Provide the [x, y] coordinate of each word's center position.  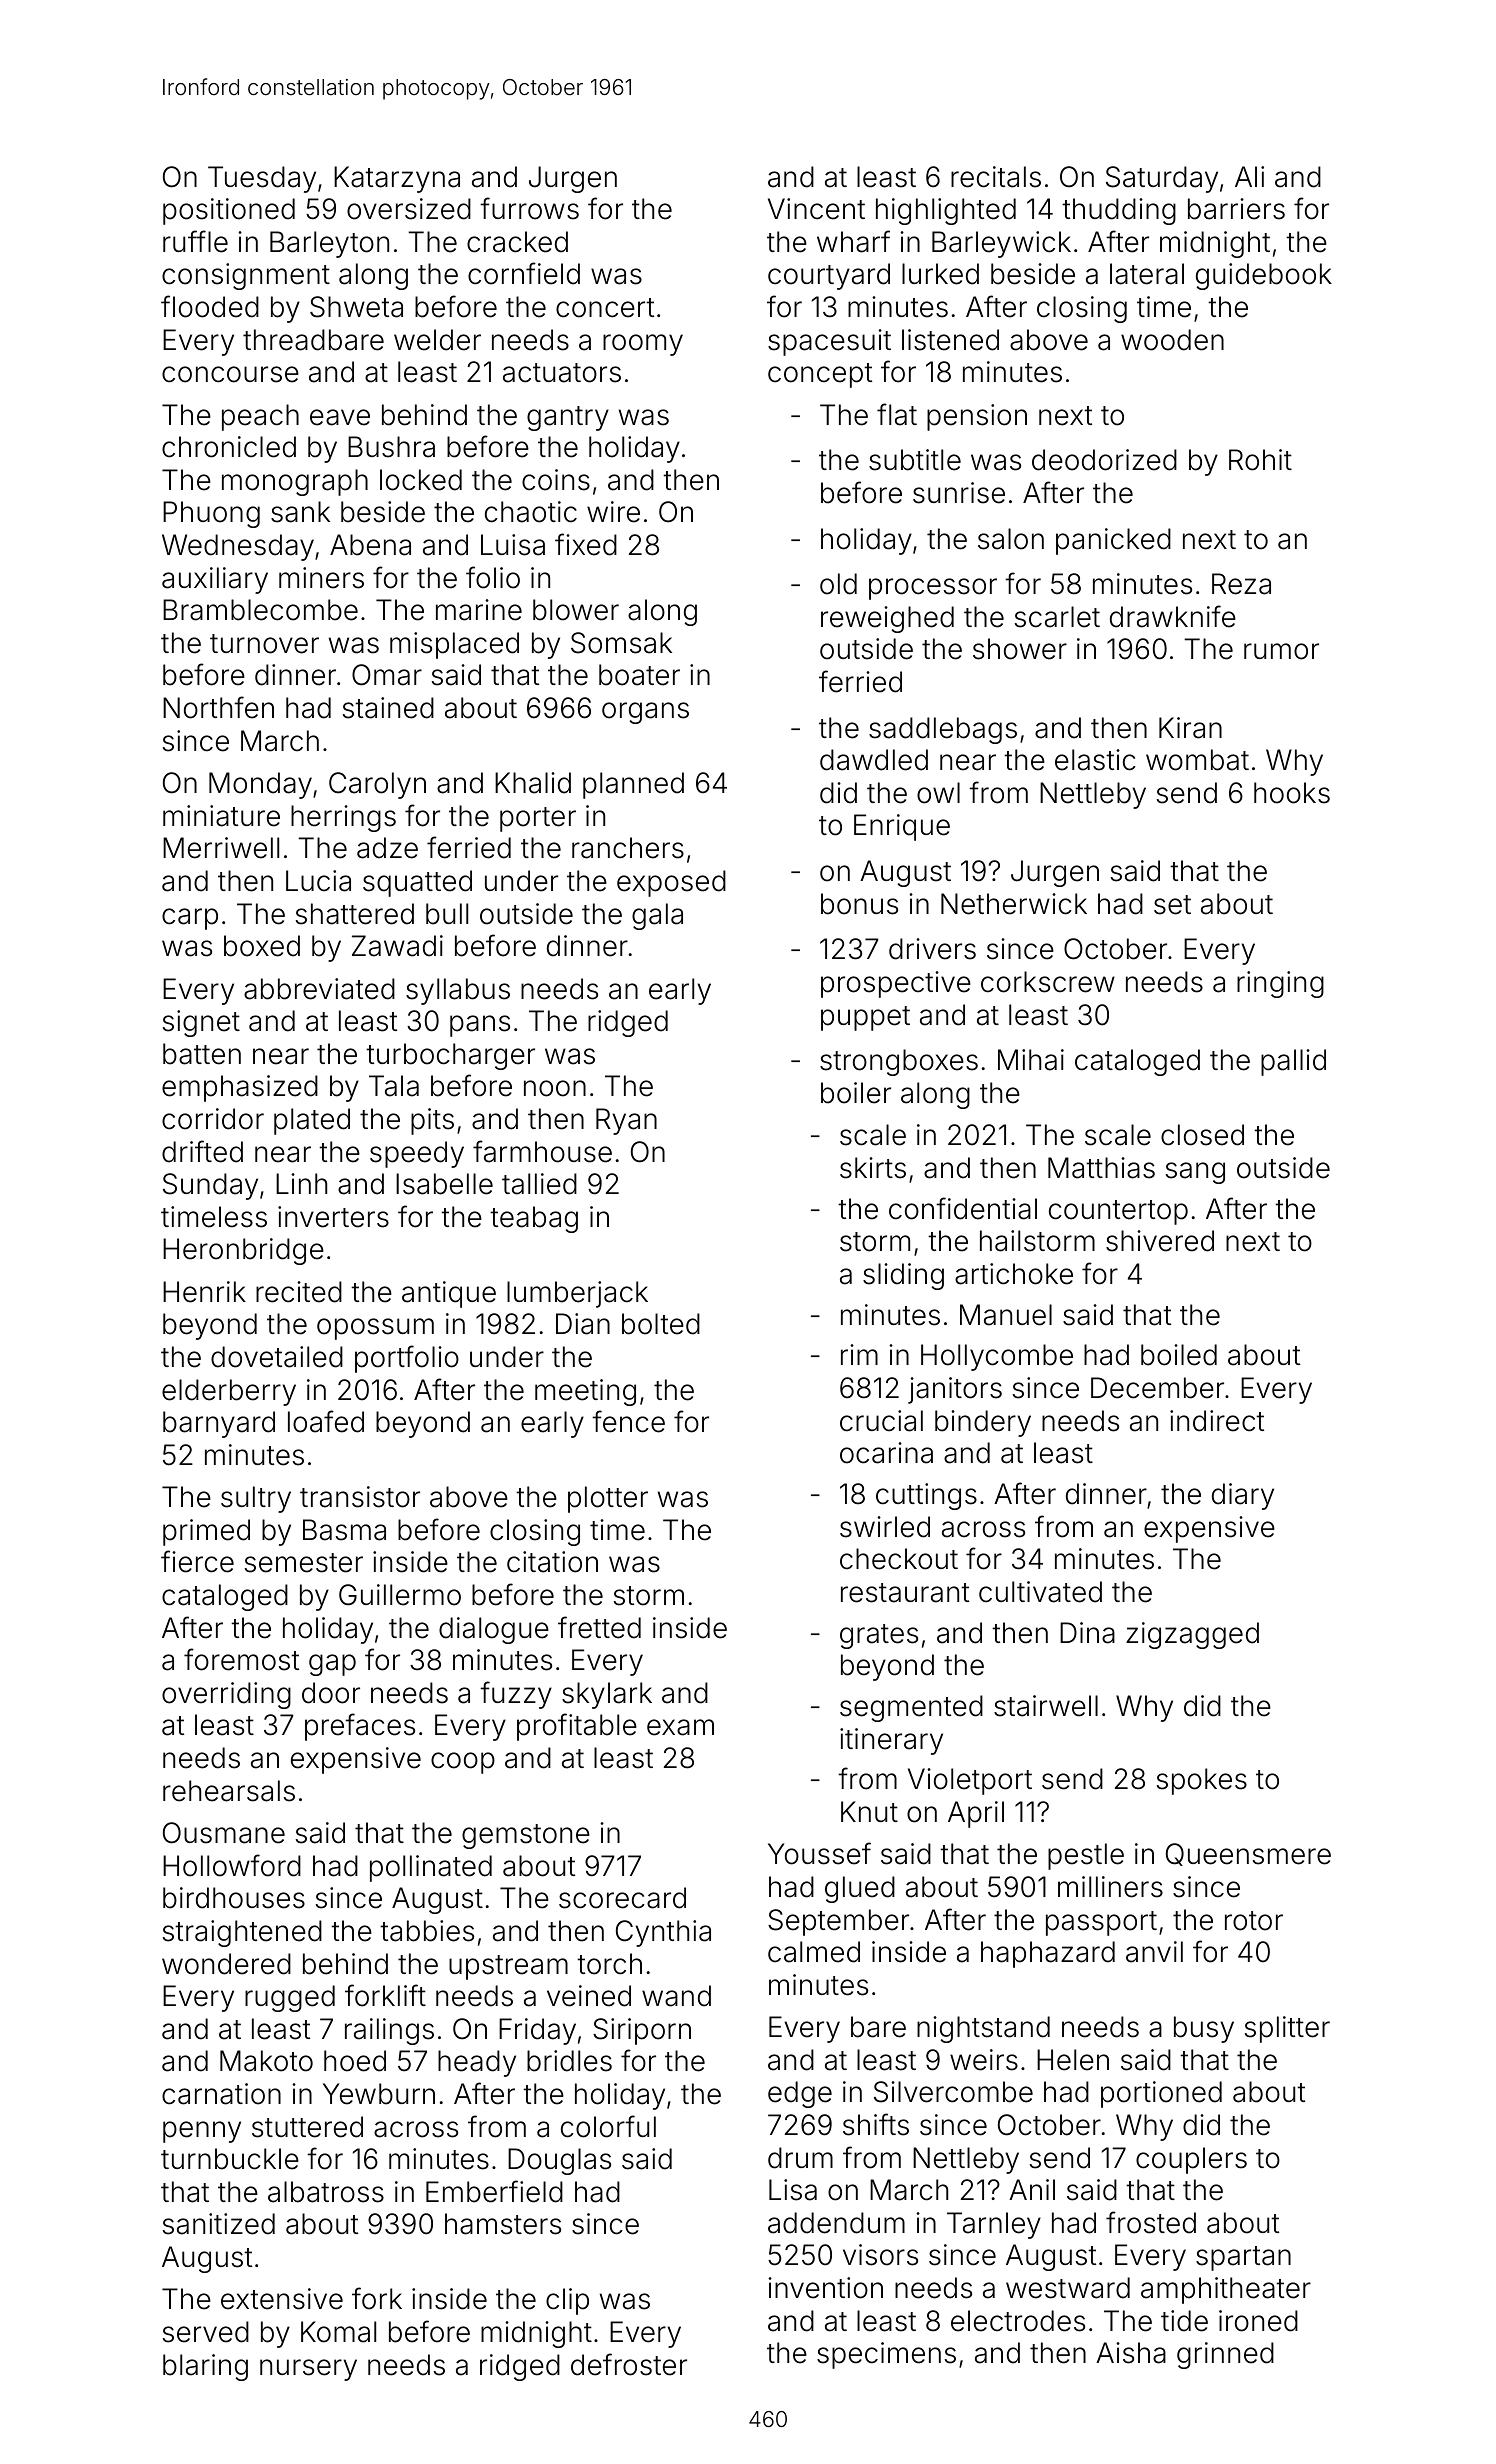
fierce [197, 1561]
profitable [577, 1727]
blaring [205, 2367]
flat [897, 414]
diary [1243, 1496]
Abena [370, 545]
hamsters [503, 2224]
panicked [1113, 541]
